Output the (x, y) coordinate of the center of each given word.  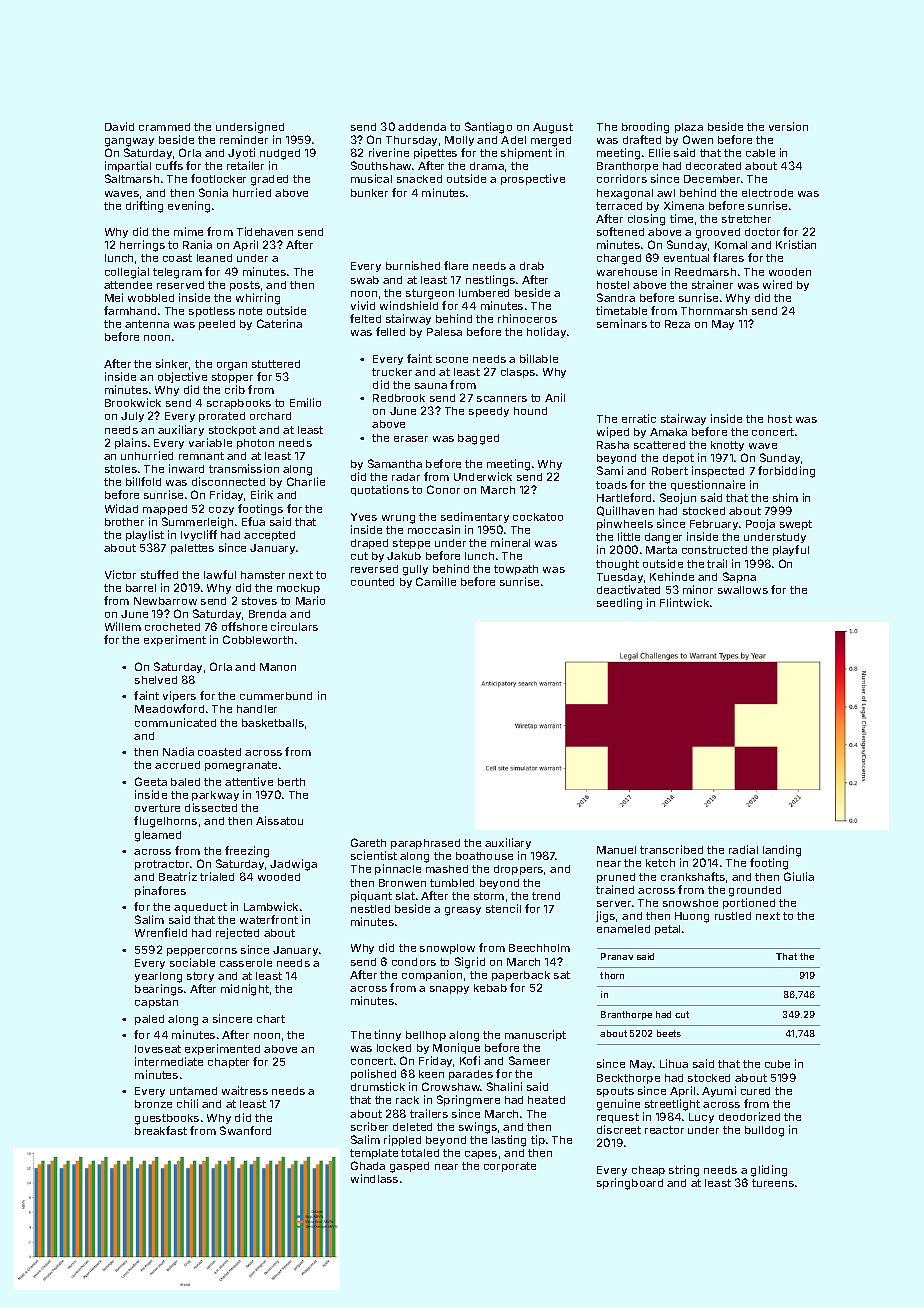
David (119, 126)
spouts (615, 1092)
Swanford (245, 1130)
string (684, 1171)
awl (666, 193)
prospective (533, 179)
